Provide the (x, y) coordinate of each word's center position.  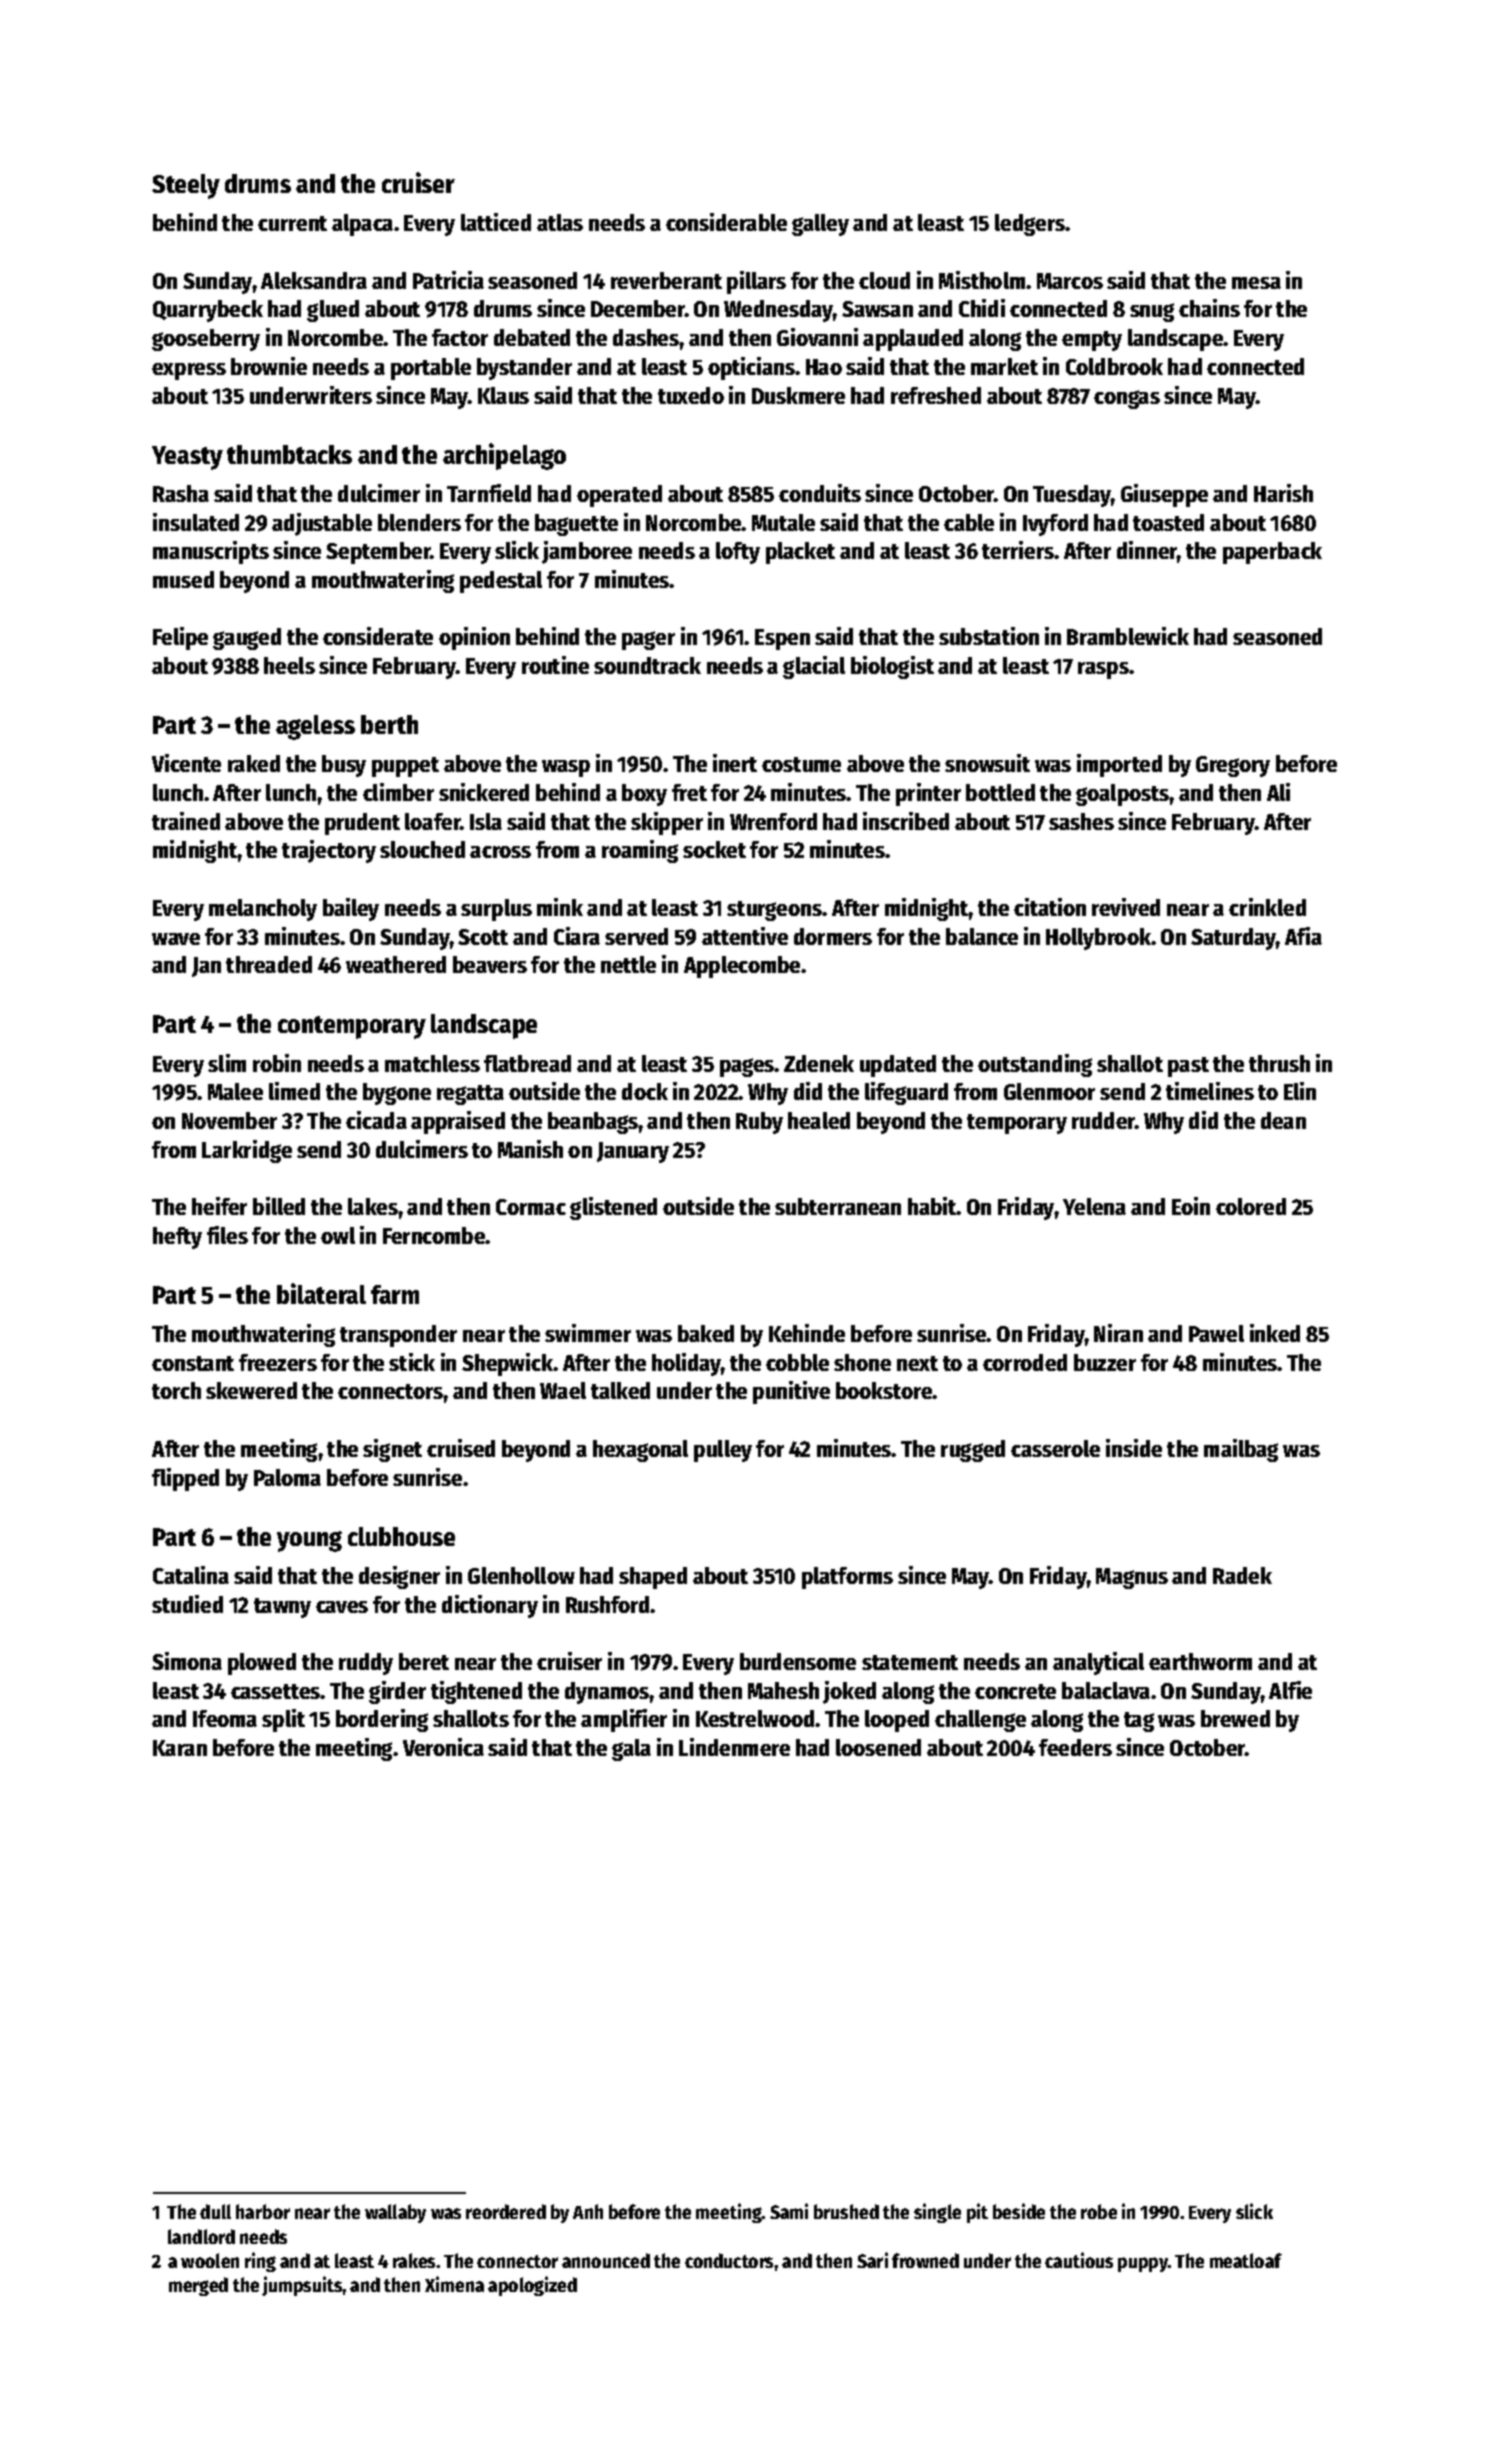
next (917, 1363)
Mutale (783, 522)
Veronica (443, 1747)
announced (606, 2260)
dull (215, 2211)
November (229, 1120)
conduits (820, 493)
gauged (247, 639)
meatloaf (1246, 2260)
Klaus (503, 395)
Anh (588, 2211)
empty (1092, 341)
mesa (1256, 283)
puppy (1143, 2264)
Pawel (1216, 1333)
